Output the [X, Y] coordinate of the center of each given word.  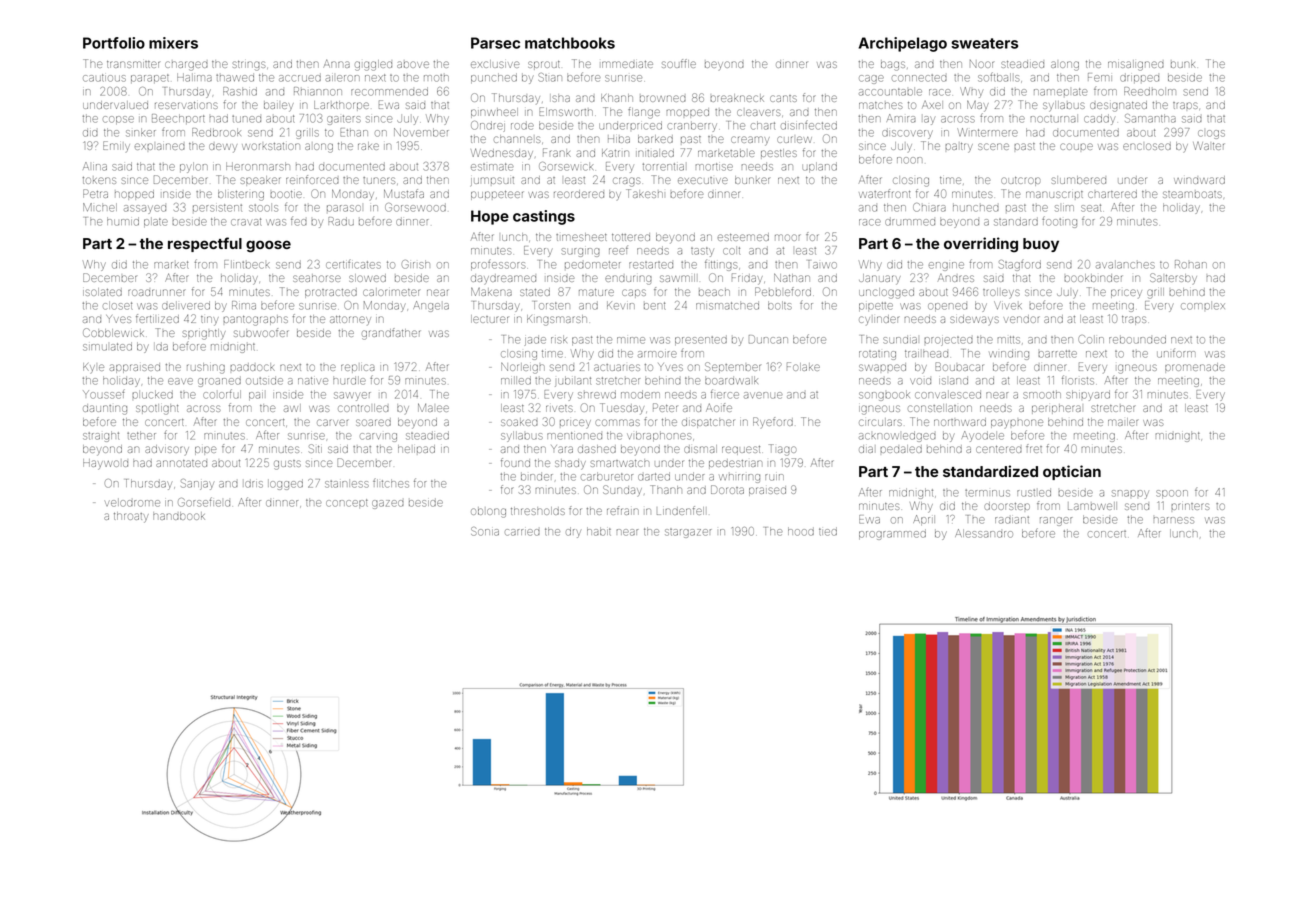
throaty [131, 517]
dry [573, 532]
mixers [173, 43]
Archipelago [903, 44]
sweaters [984, 43]
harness [1174, 520]
